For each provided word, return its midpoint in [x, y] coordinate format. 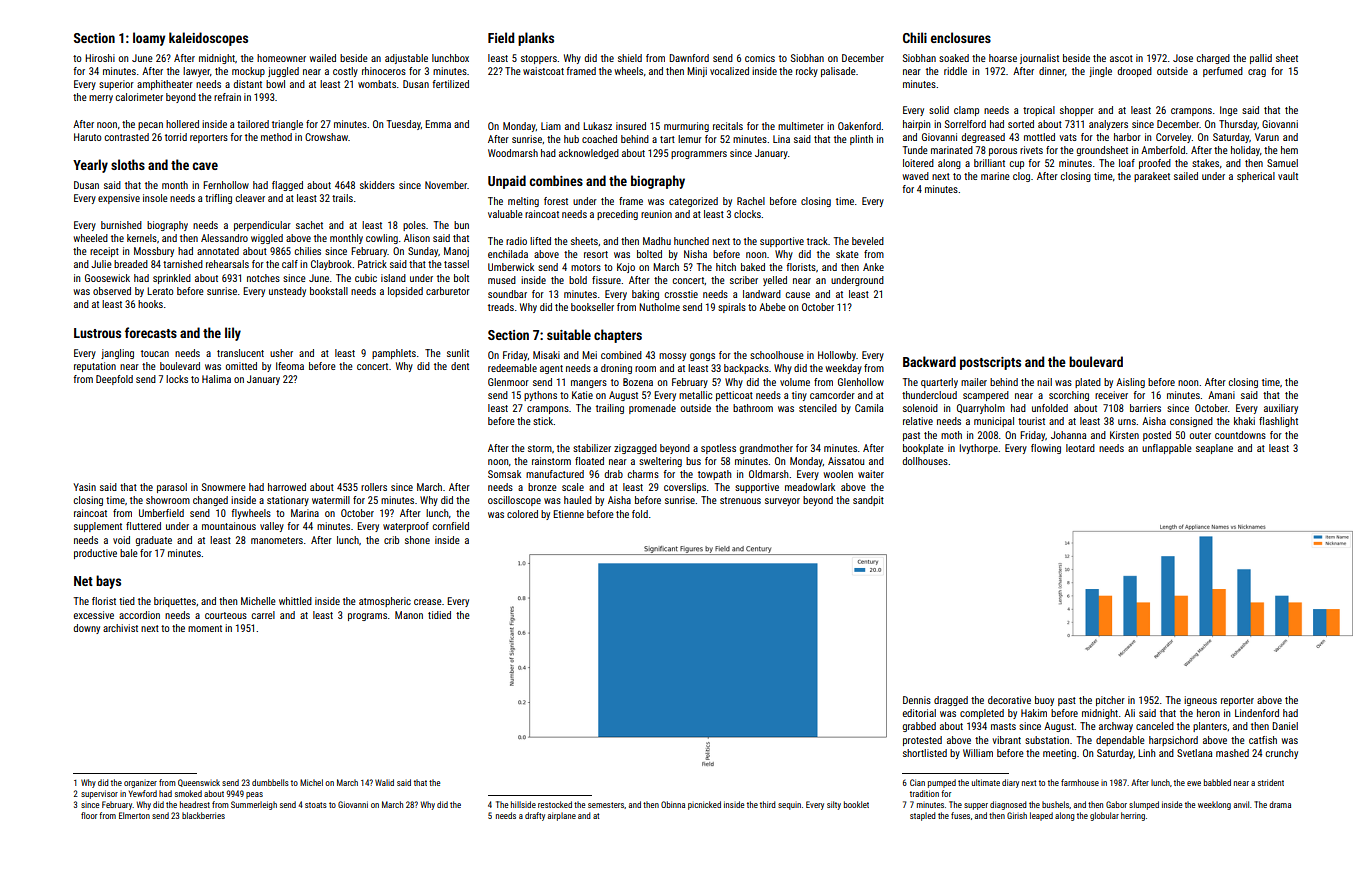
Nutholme [659, 307]
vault [1288, 176]
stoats [316, 805]
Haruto [88, 137]
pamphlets [394, 354]
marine [995, 176]
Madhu [657, 241]
